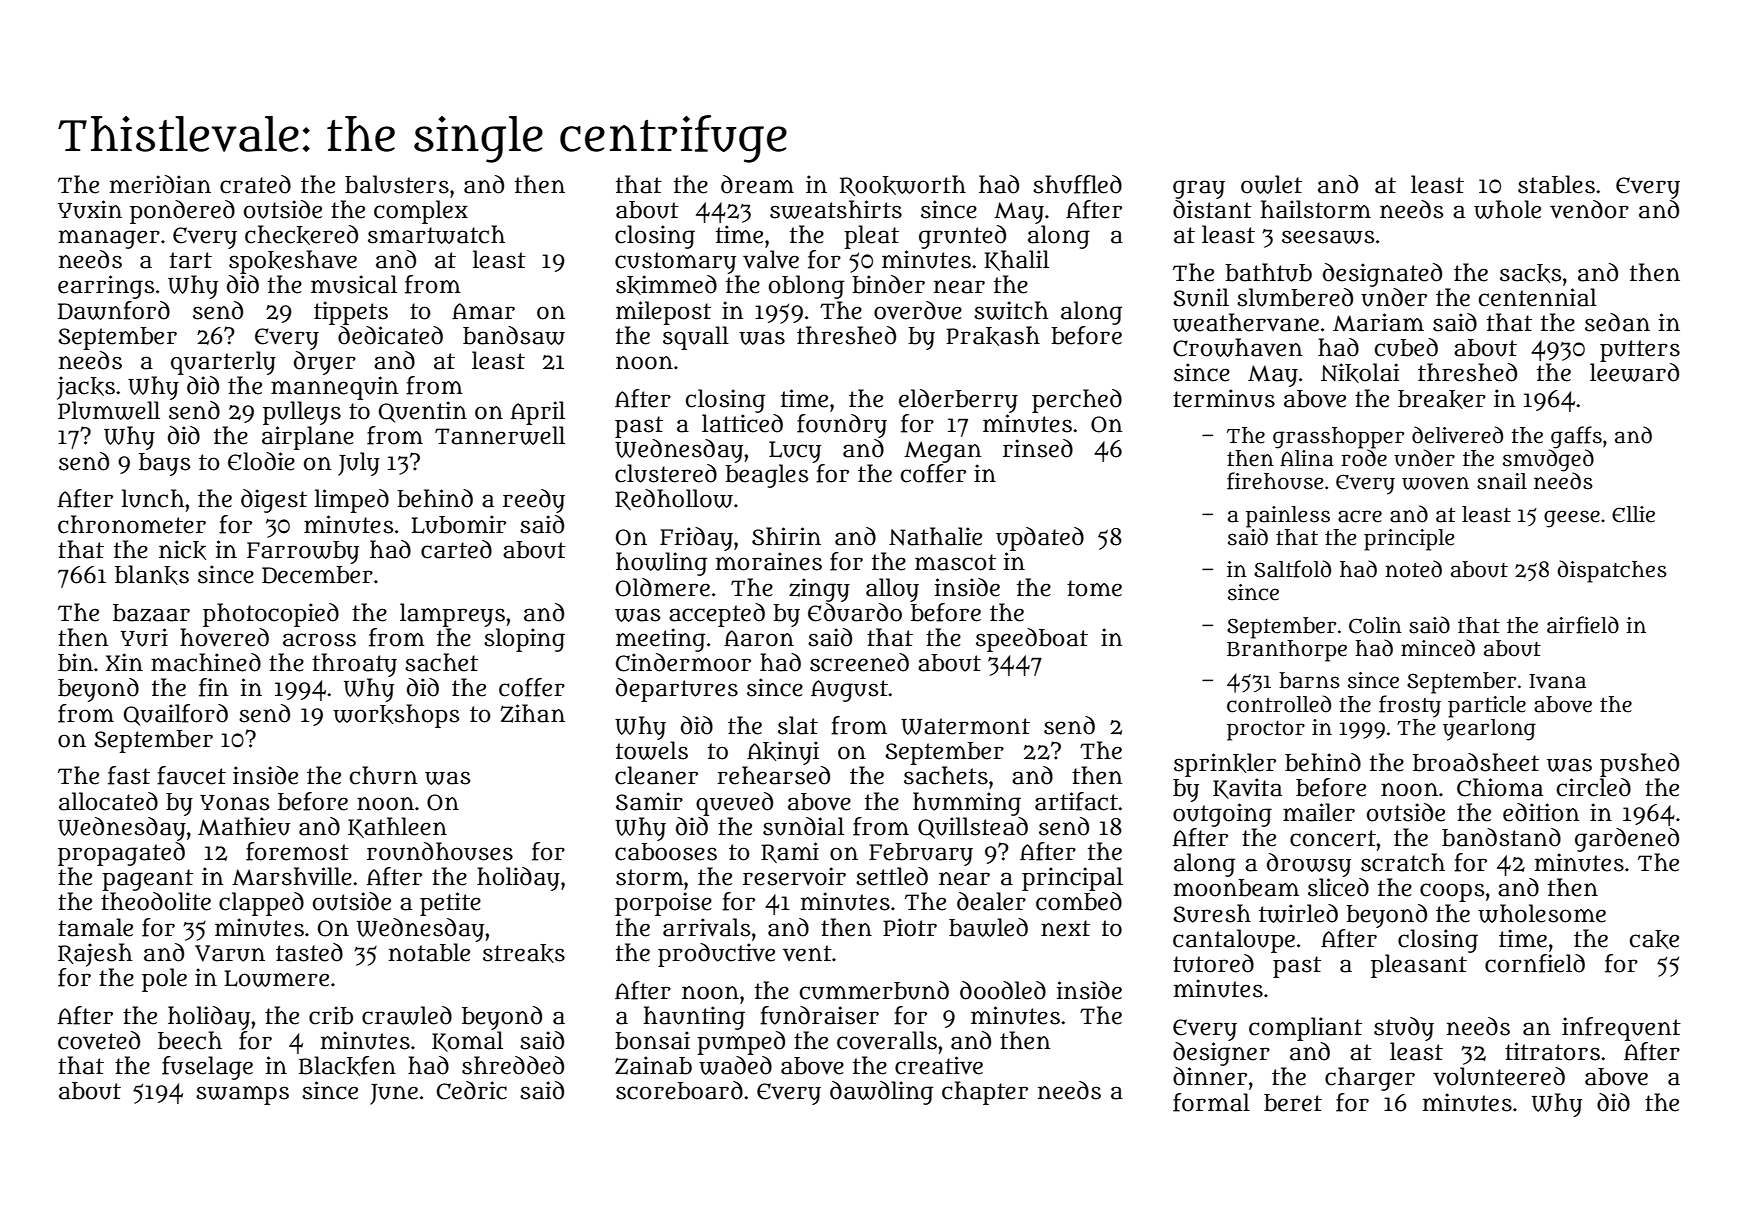 Image resolution: width=1738 pixels, height=1229 pixels. What do you see at coordinates (757, 184) in the screenshot?
I see `dream` at bounding box center [757, 184].
